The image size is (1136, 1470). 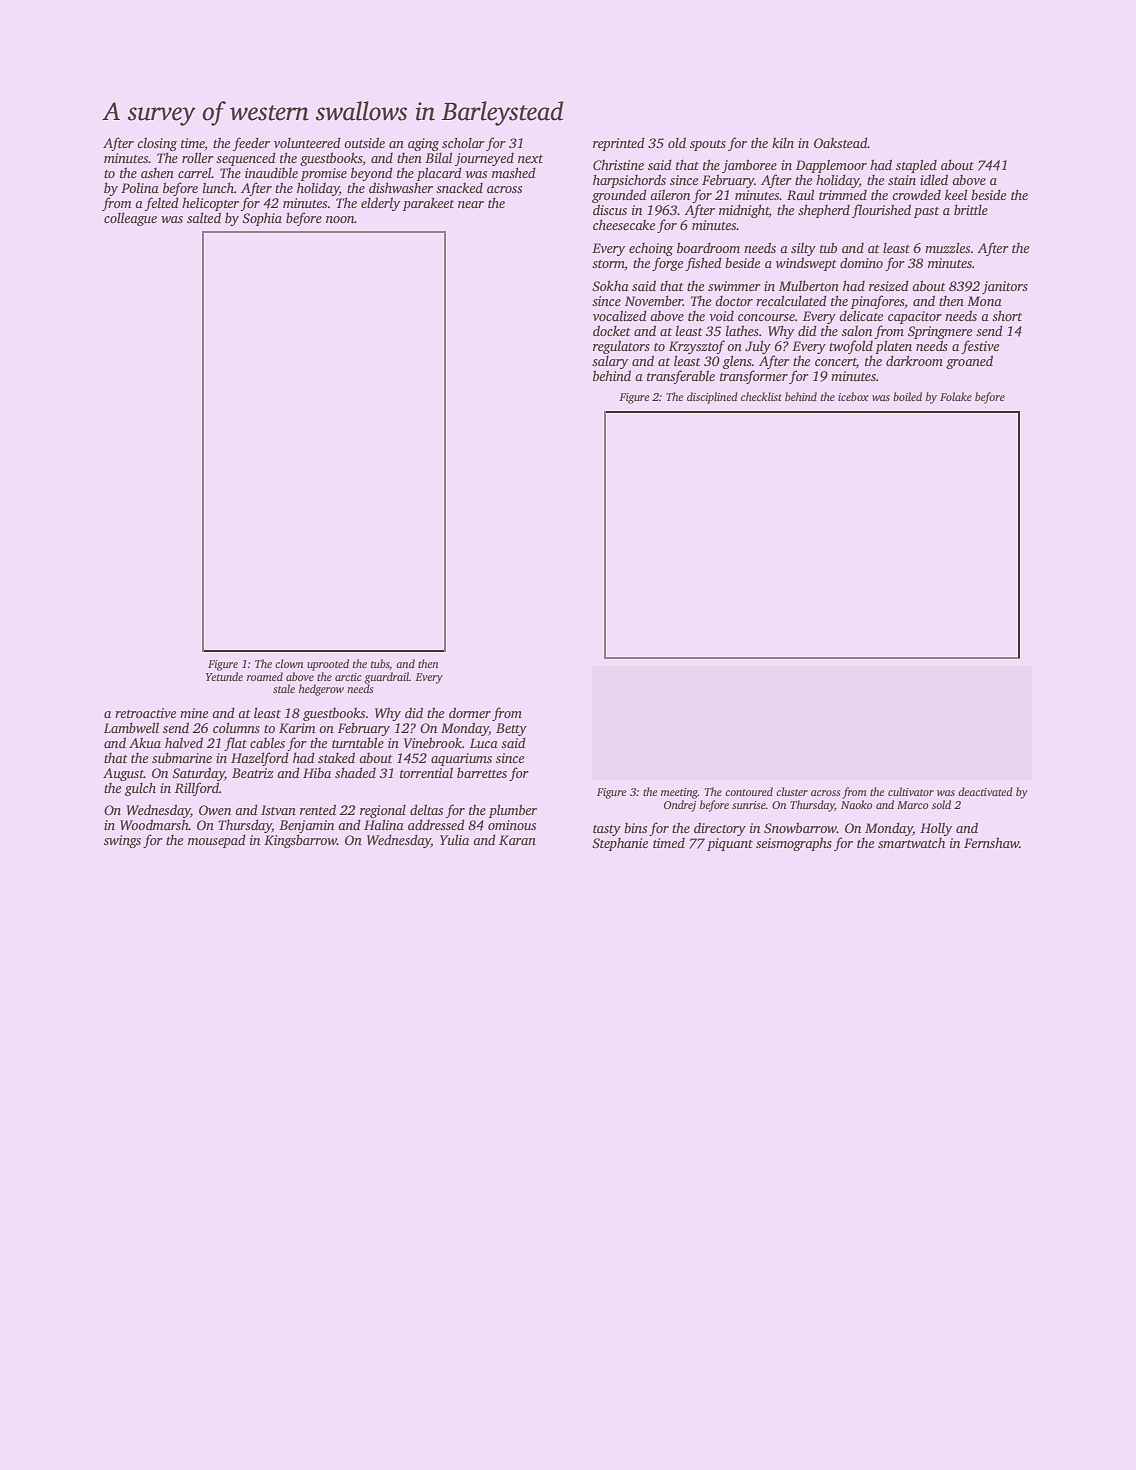 I want to click on roller, so click(x=198, y=157).
